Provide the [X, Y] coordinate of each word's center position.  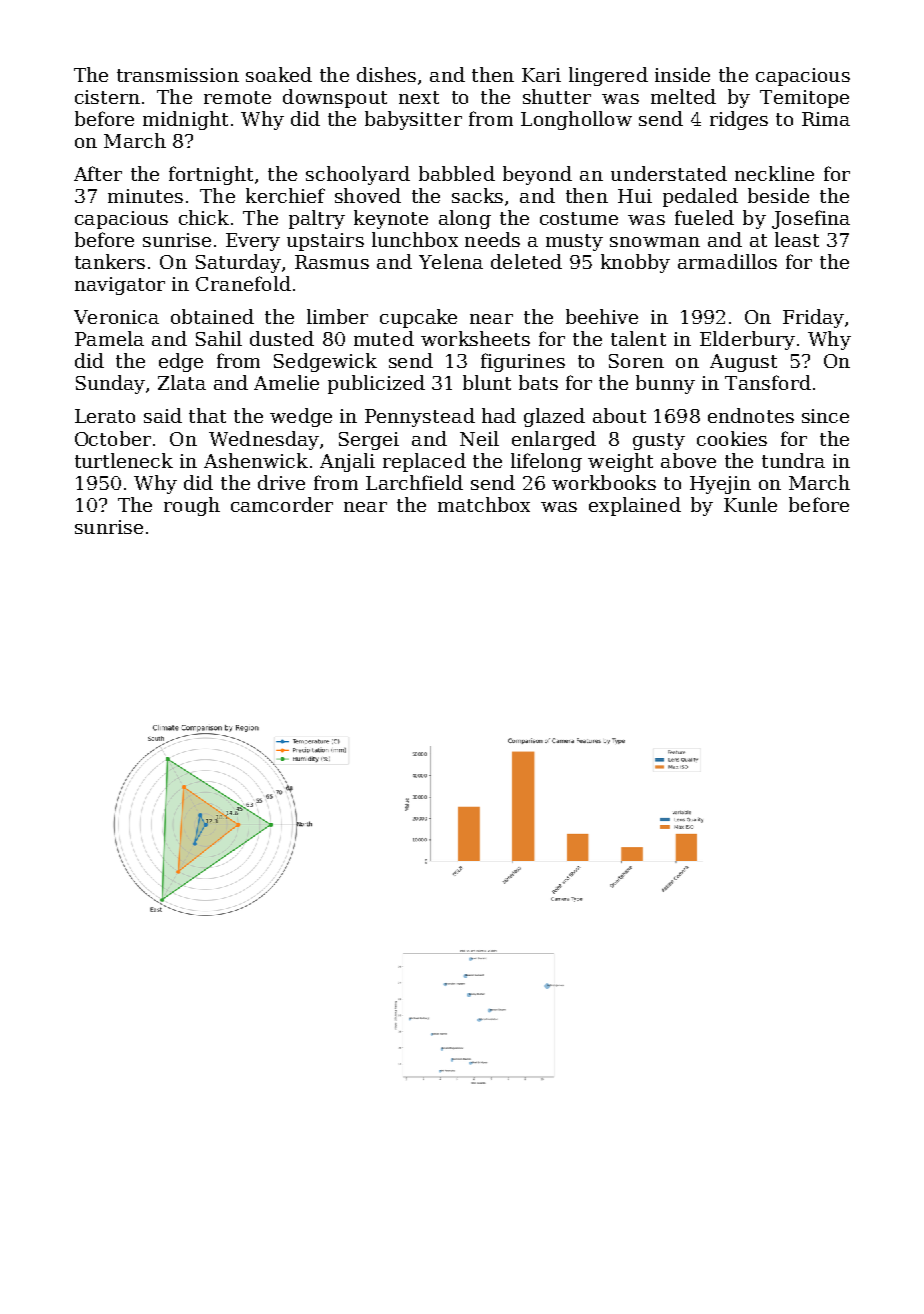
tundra [793, 460]
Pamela [109, 338]
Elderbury [747, 340]
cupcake [418, 318]
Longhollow [576, 120]
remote [237, 97]
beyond [537, 175]
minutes [145, 196]
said [163, 415]
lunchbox [415, 239]
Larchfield [414, 482]
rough [192, 506]
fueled [704, 217]
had [499, 415]
